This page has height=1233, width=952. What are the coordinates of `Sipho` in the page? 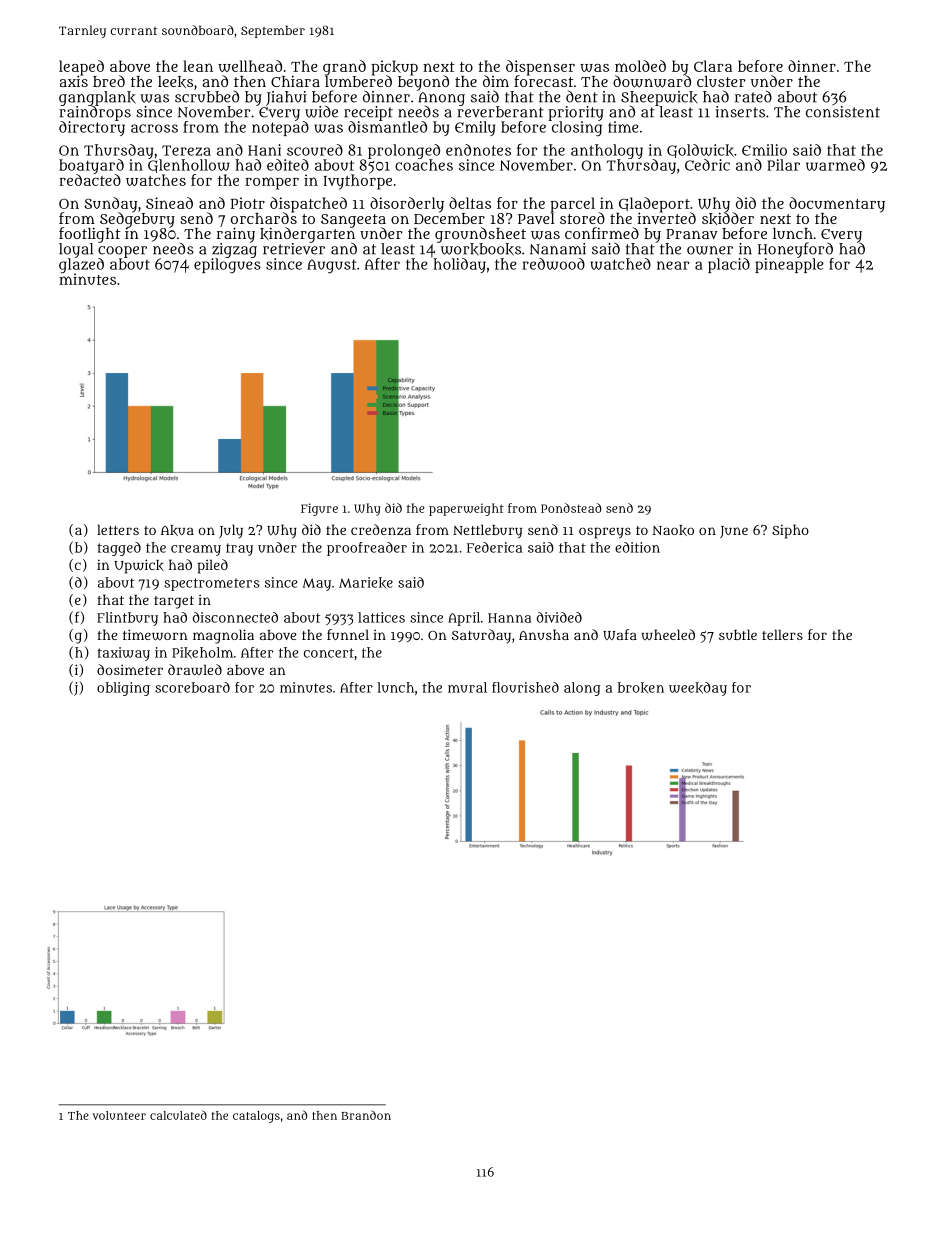 It's located at (790, 531).
